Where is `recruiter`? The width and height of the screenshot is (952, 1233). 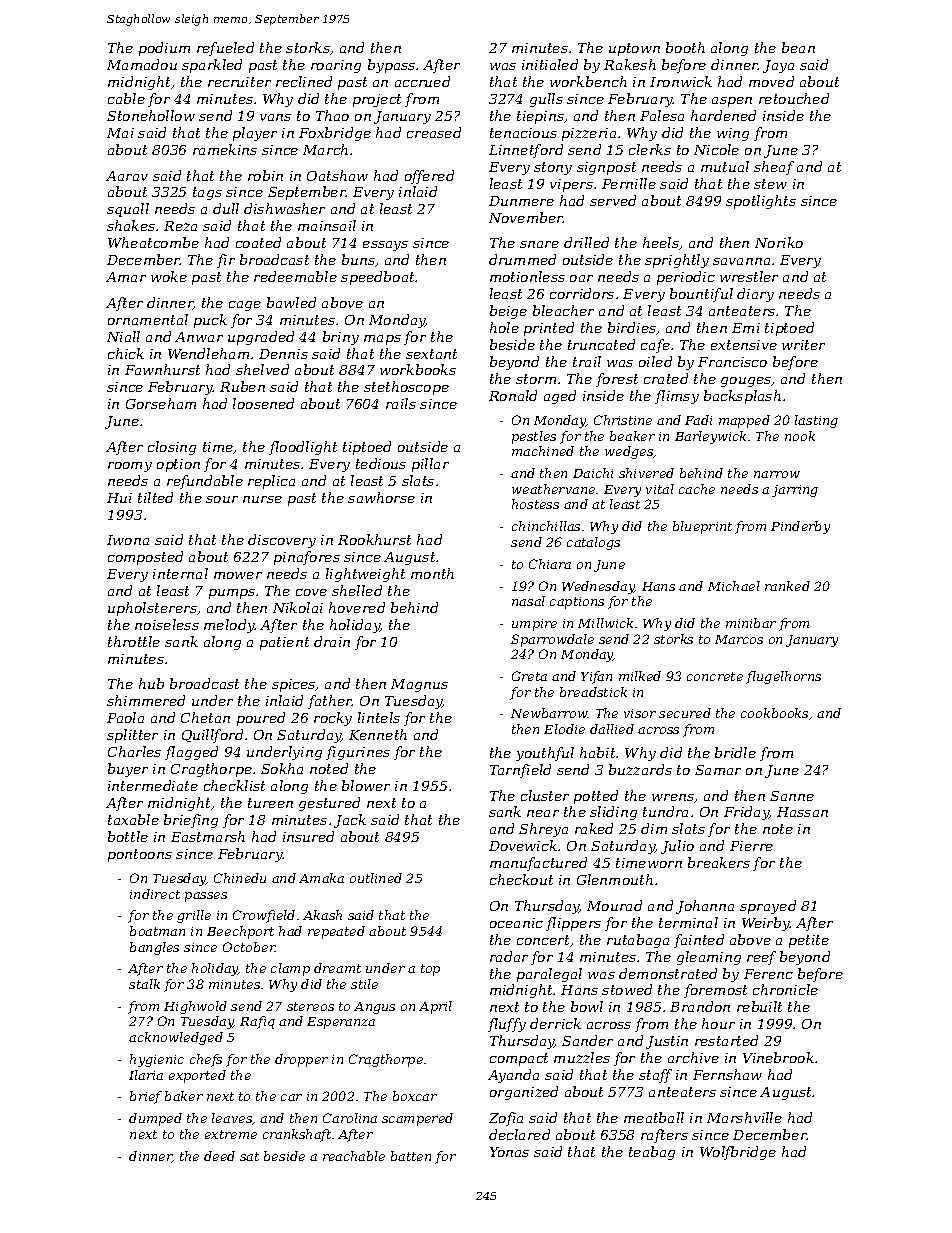
recruiter is located at coordinates (239, 82).
